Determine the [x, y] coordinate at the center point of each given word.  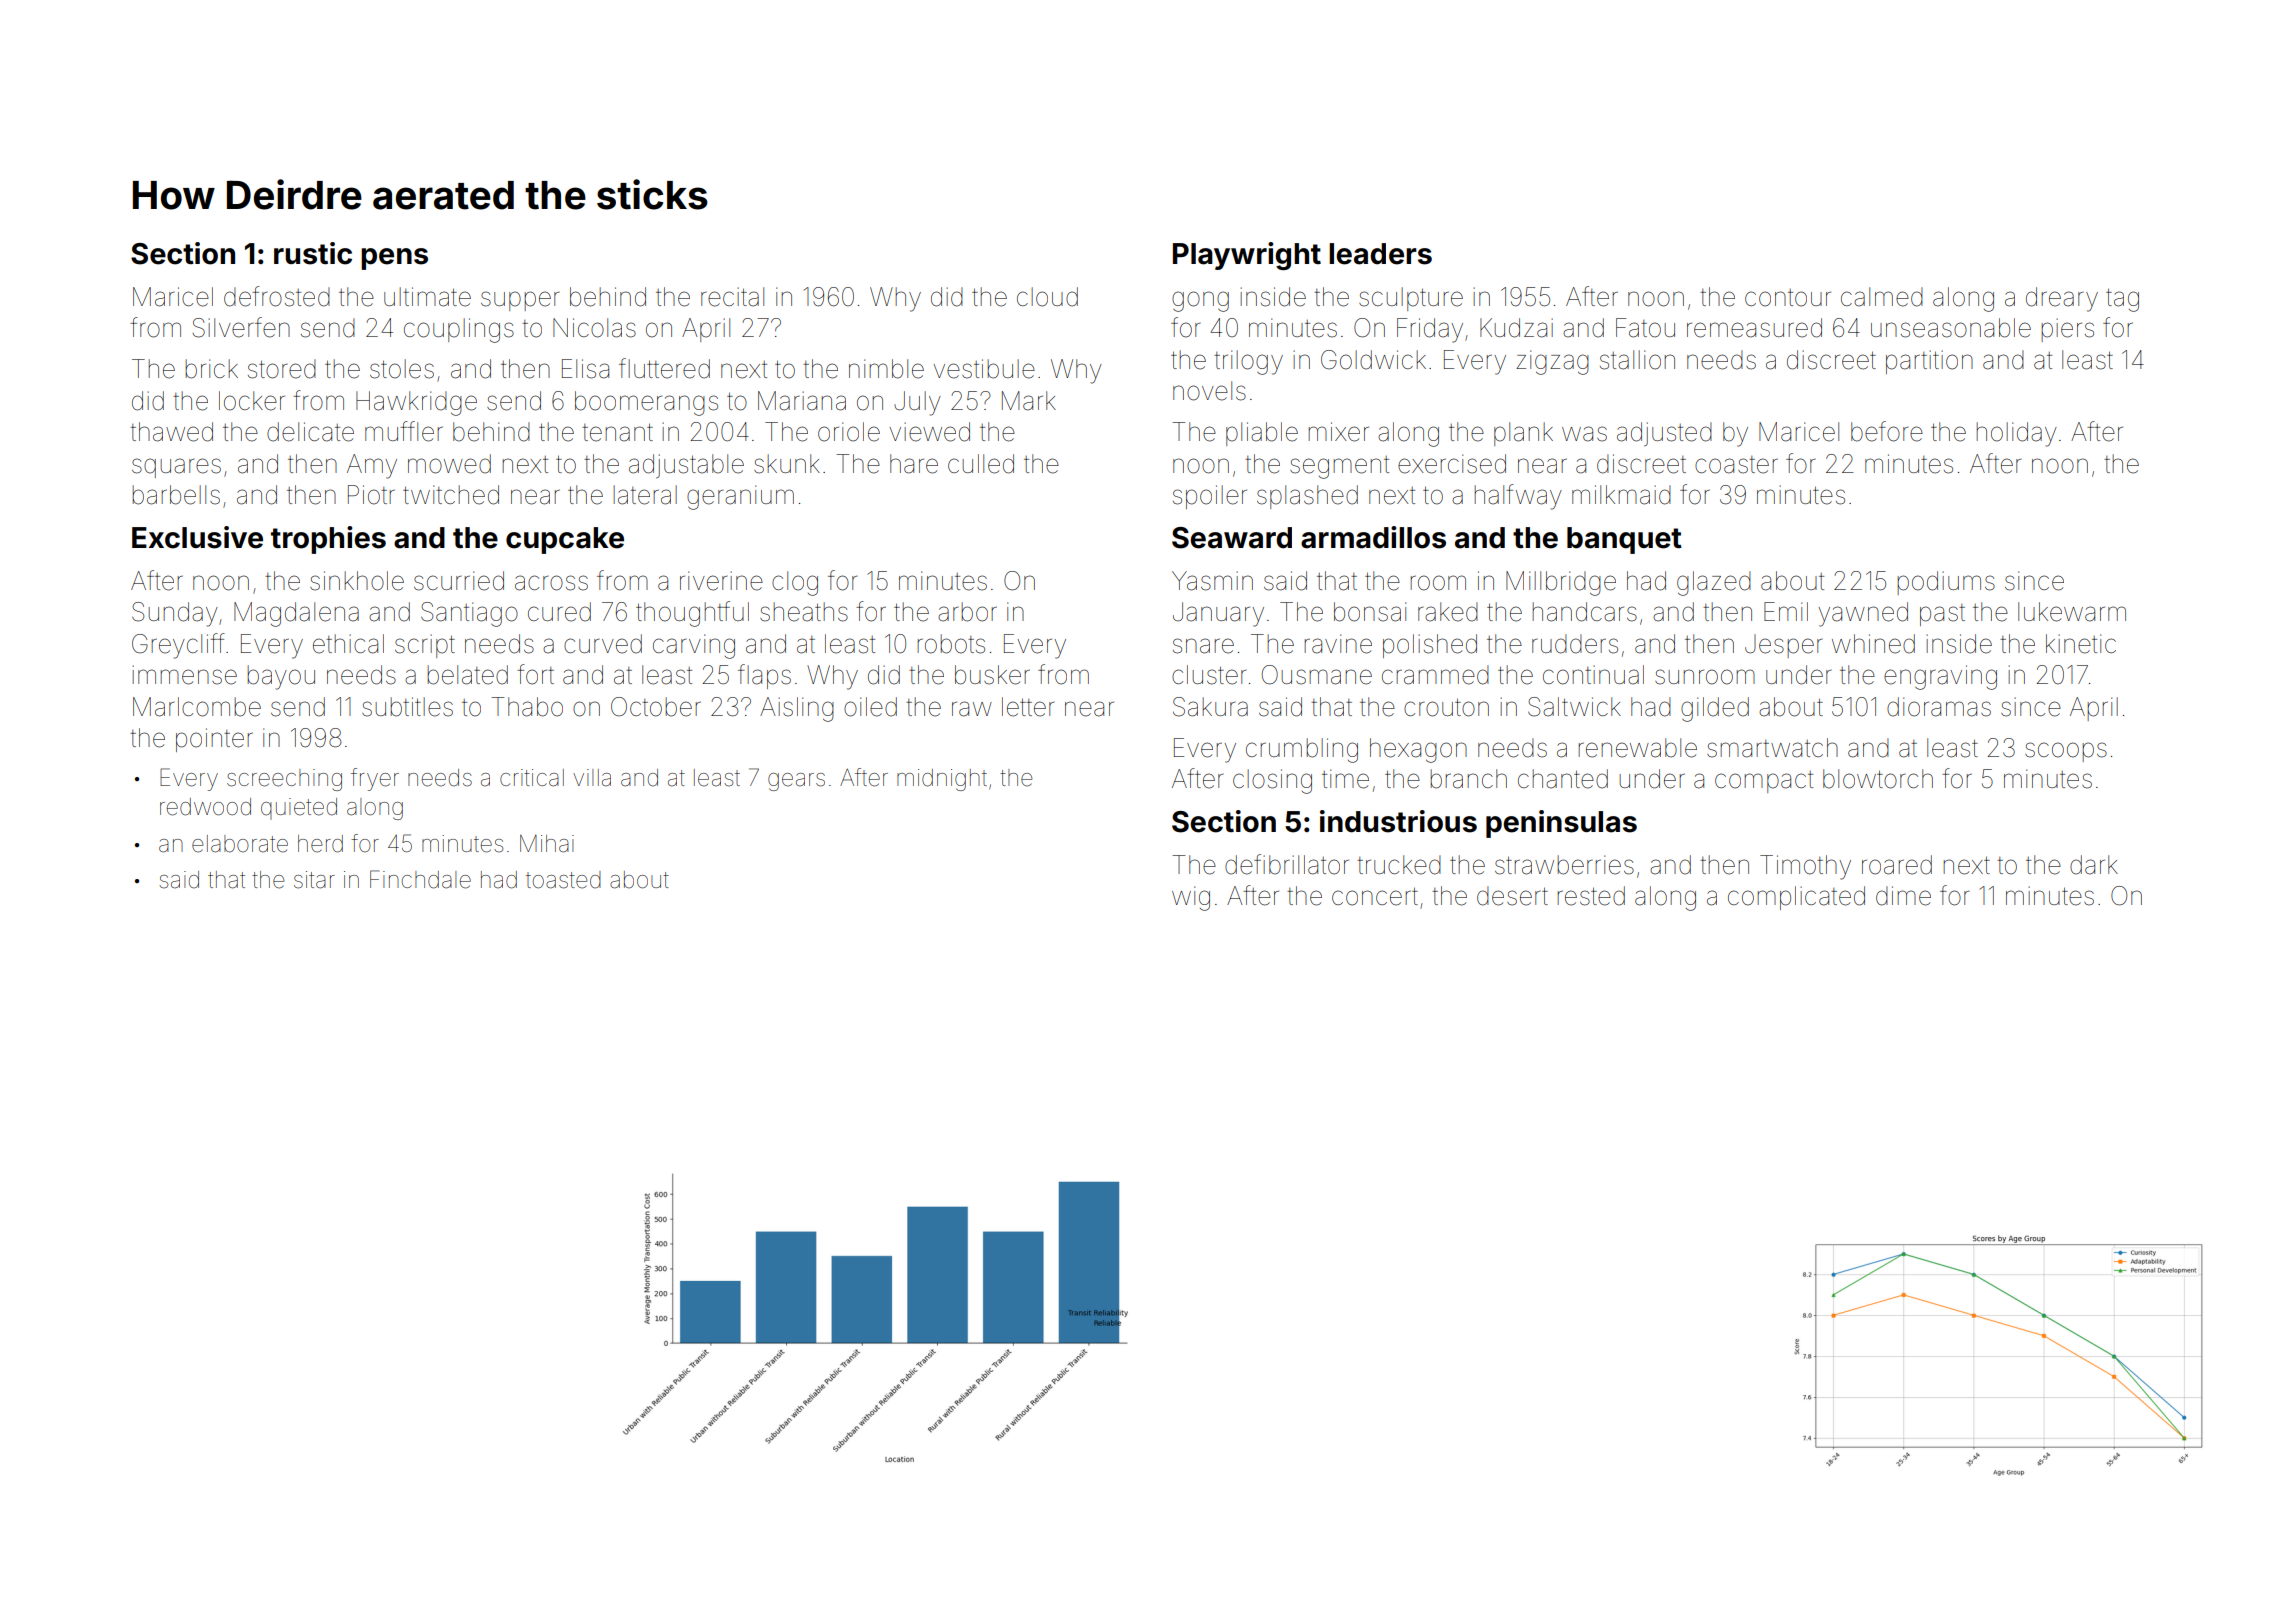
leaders [1380, 254]
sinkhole [357, 581]
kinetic [2081, 644]
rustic [313, 253]
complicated [1796, 898]
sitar [314, 880]
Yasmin [1212, 581]
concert [1375, 896]
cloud [1047, 297]
